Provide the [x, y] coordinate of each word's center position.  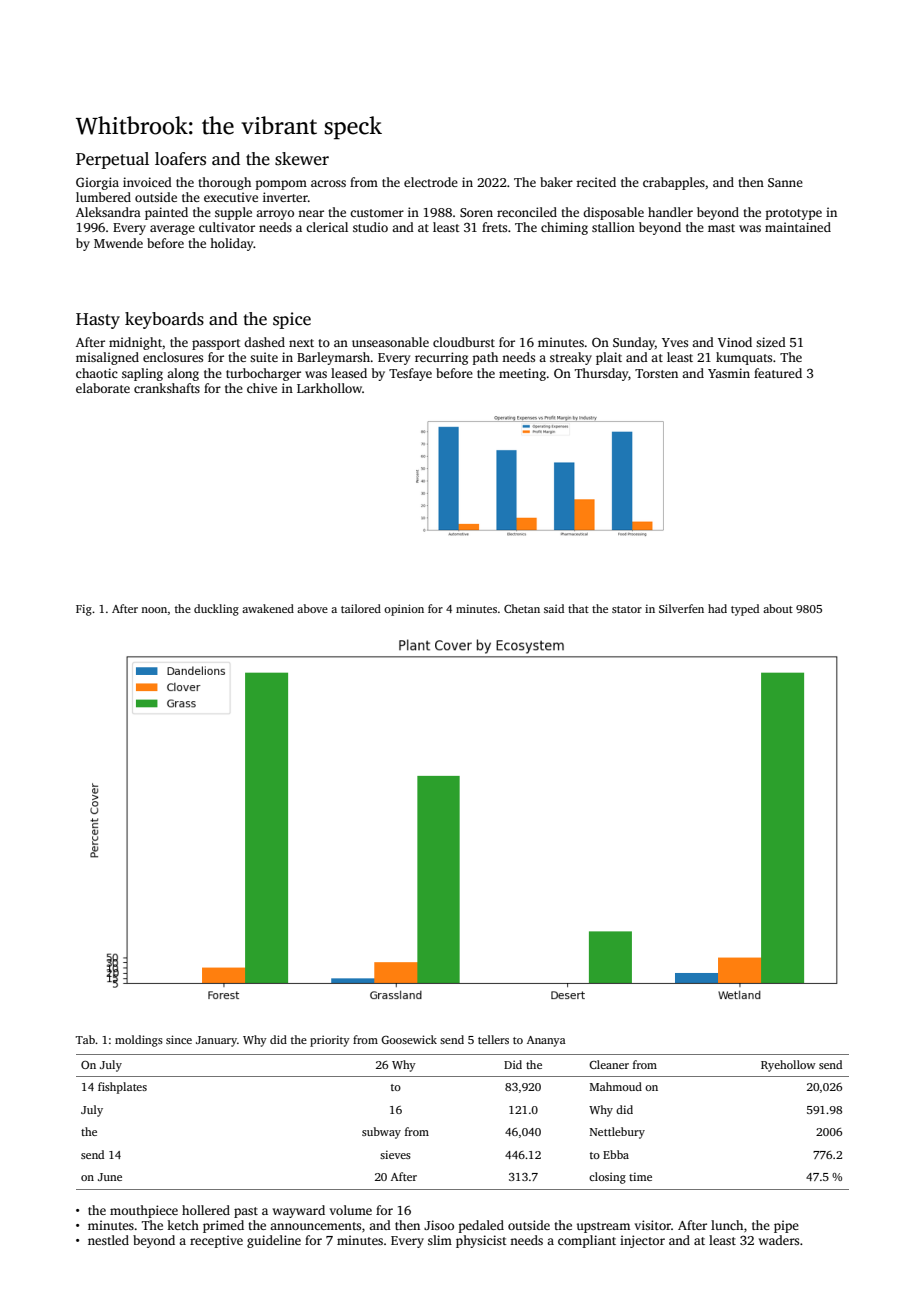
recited [596, 182]
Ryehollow [788, 1066]
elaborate [103, 388]
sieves [395, 1154]
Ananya [546, 1041]
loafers [180, 159]
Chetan [522, 608]
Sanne [785, 182]
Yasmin [729, 373]
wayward [299, 1211]
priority [330, 1041]
